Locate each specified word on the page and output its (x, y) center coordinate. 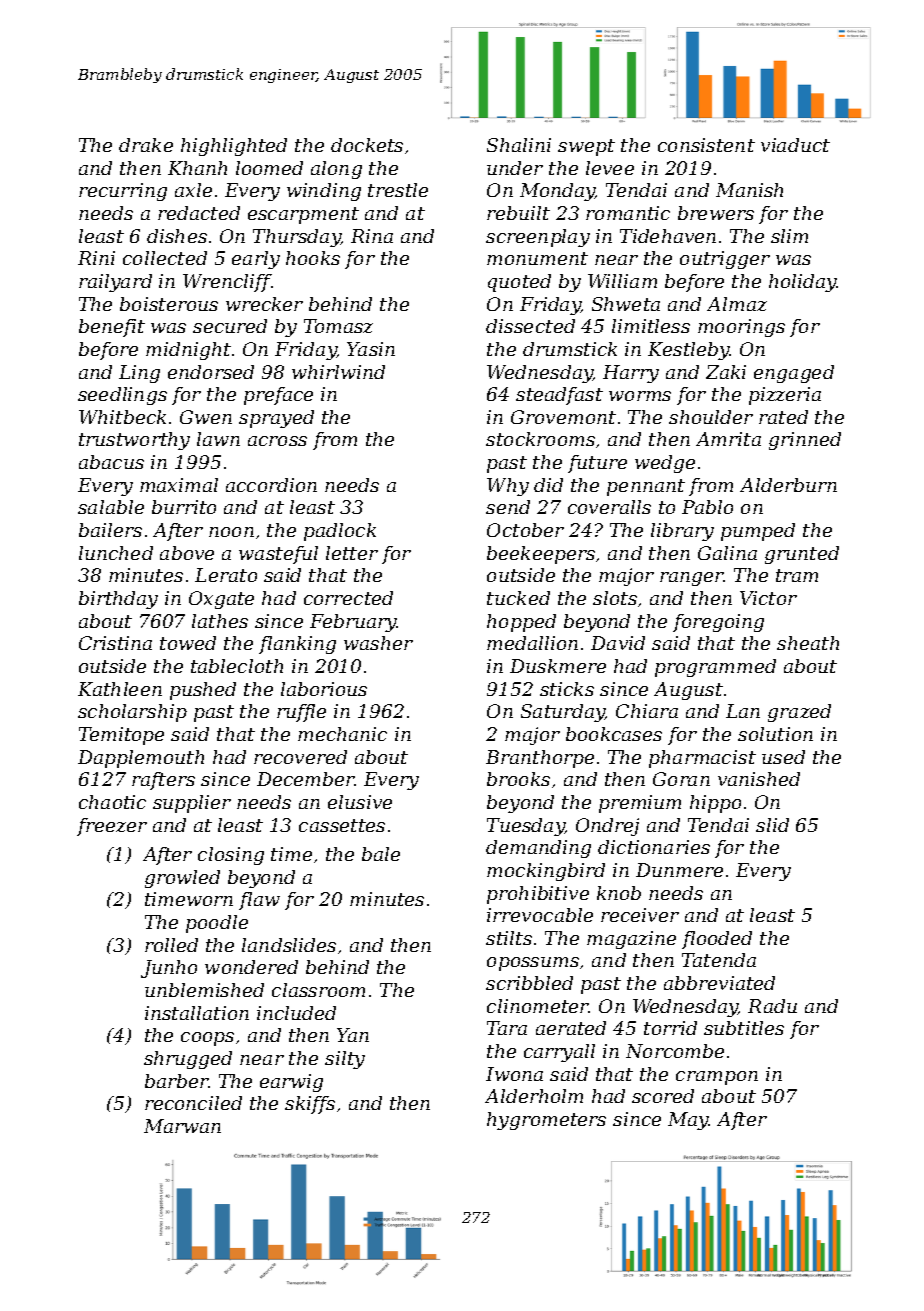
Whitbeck (122, 417)
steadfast (559, 396)
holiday (803, 283)
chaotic (112, 802)
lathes (220, 621)
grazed (799, 713)
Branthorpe (540, 759)
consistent (706, 145)
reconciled (193, 1103)
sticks (567, 689)
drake (146, 145)
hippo (715, 804)
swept (586, 147)
